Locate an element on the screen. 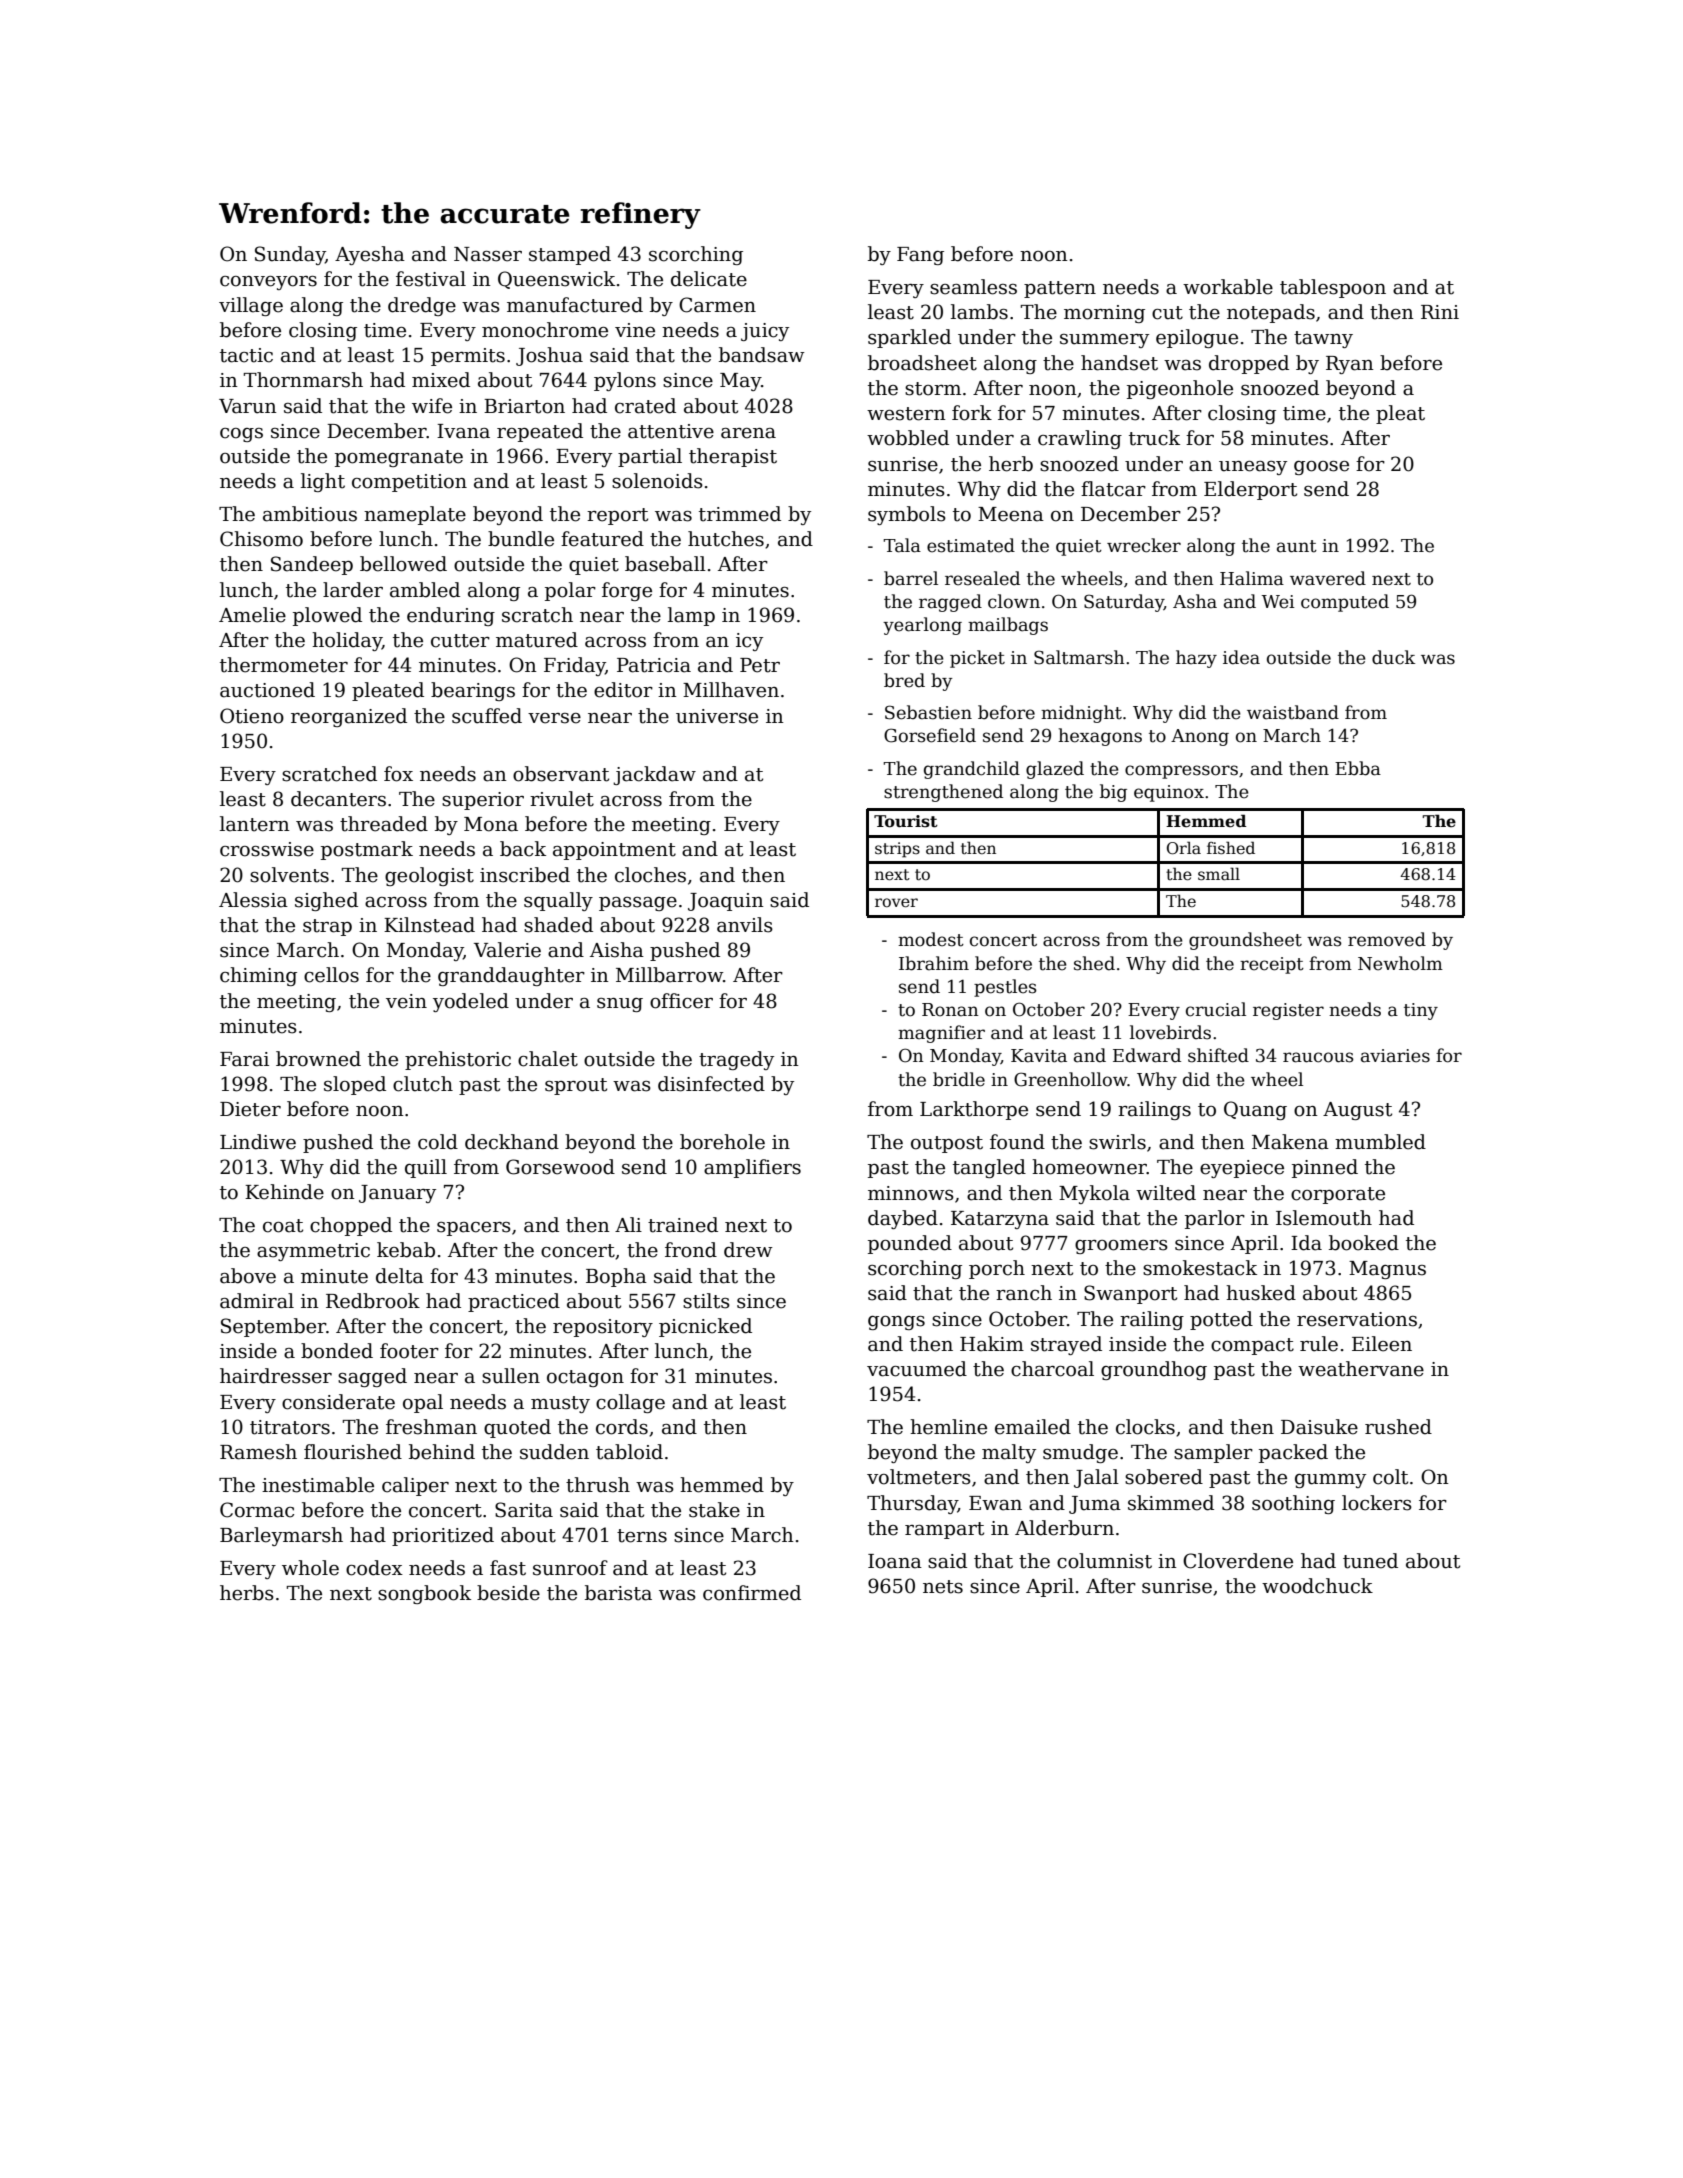 The height and width of the screenshot is (2178, 1683). Fang is located at coordinates (920, 256).
